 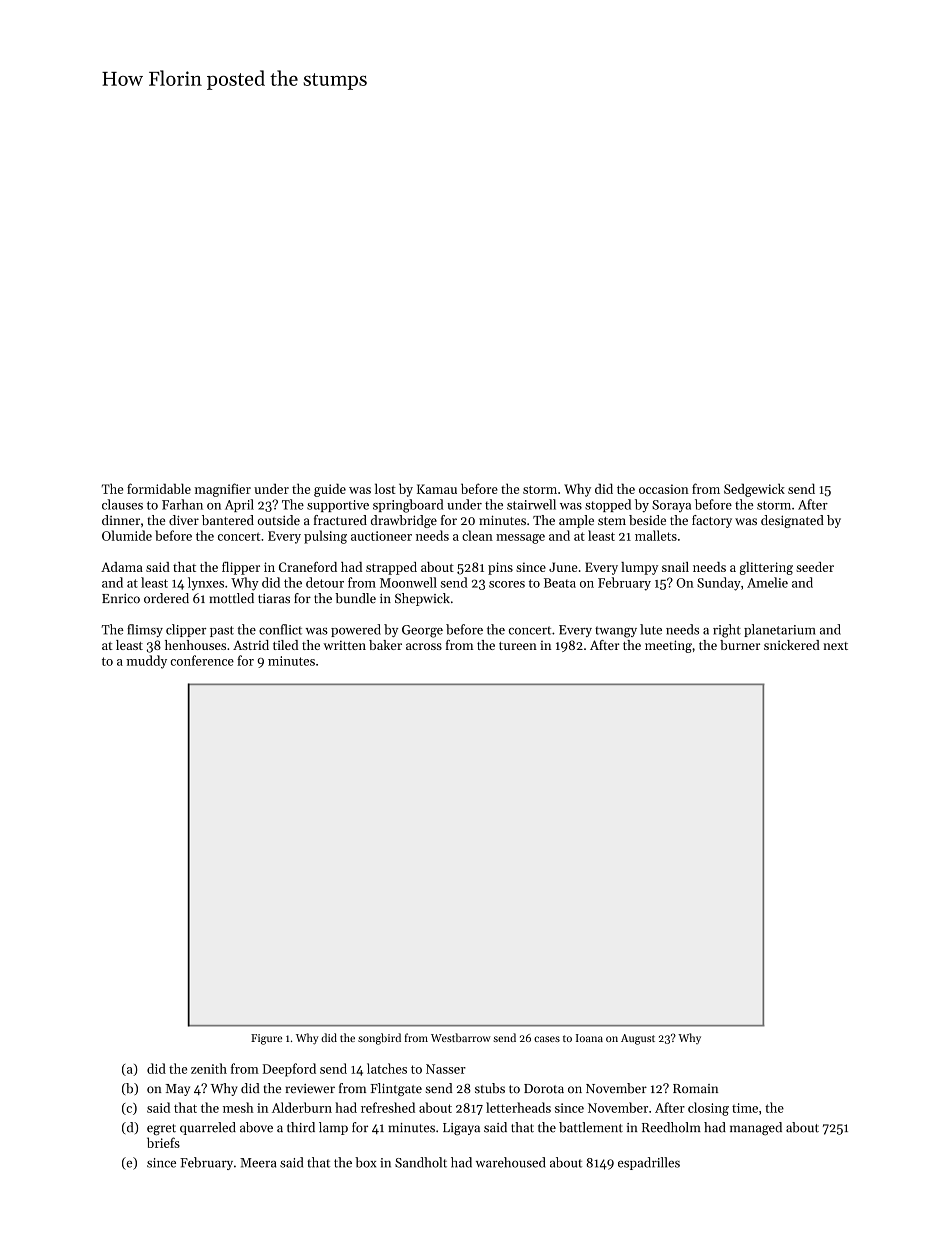 I want to click on next, so click(x=835, y=646).
